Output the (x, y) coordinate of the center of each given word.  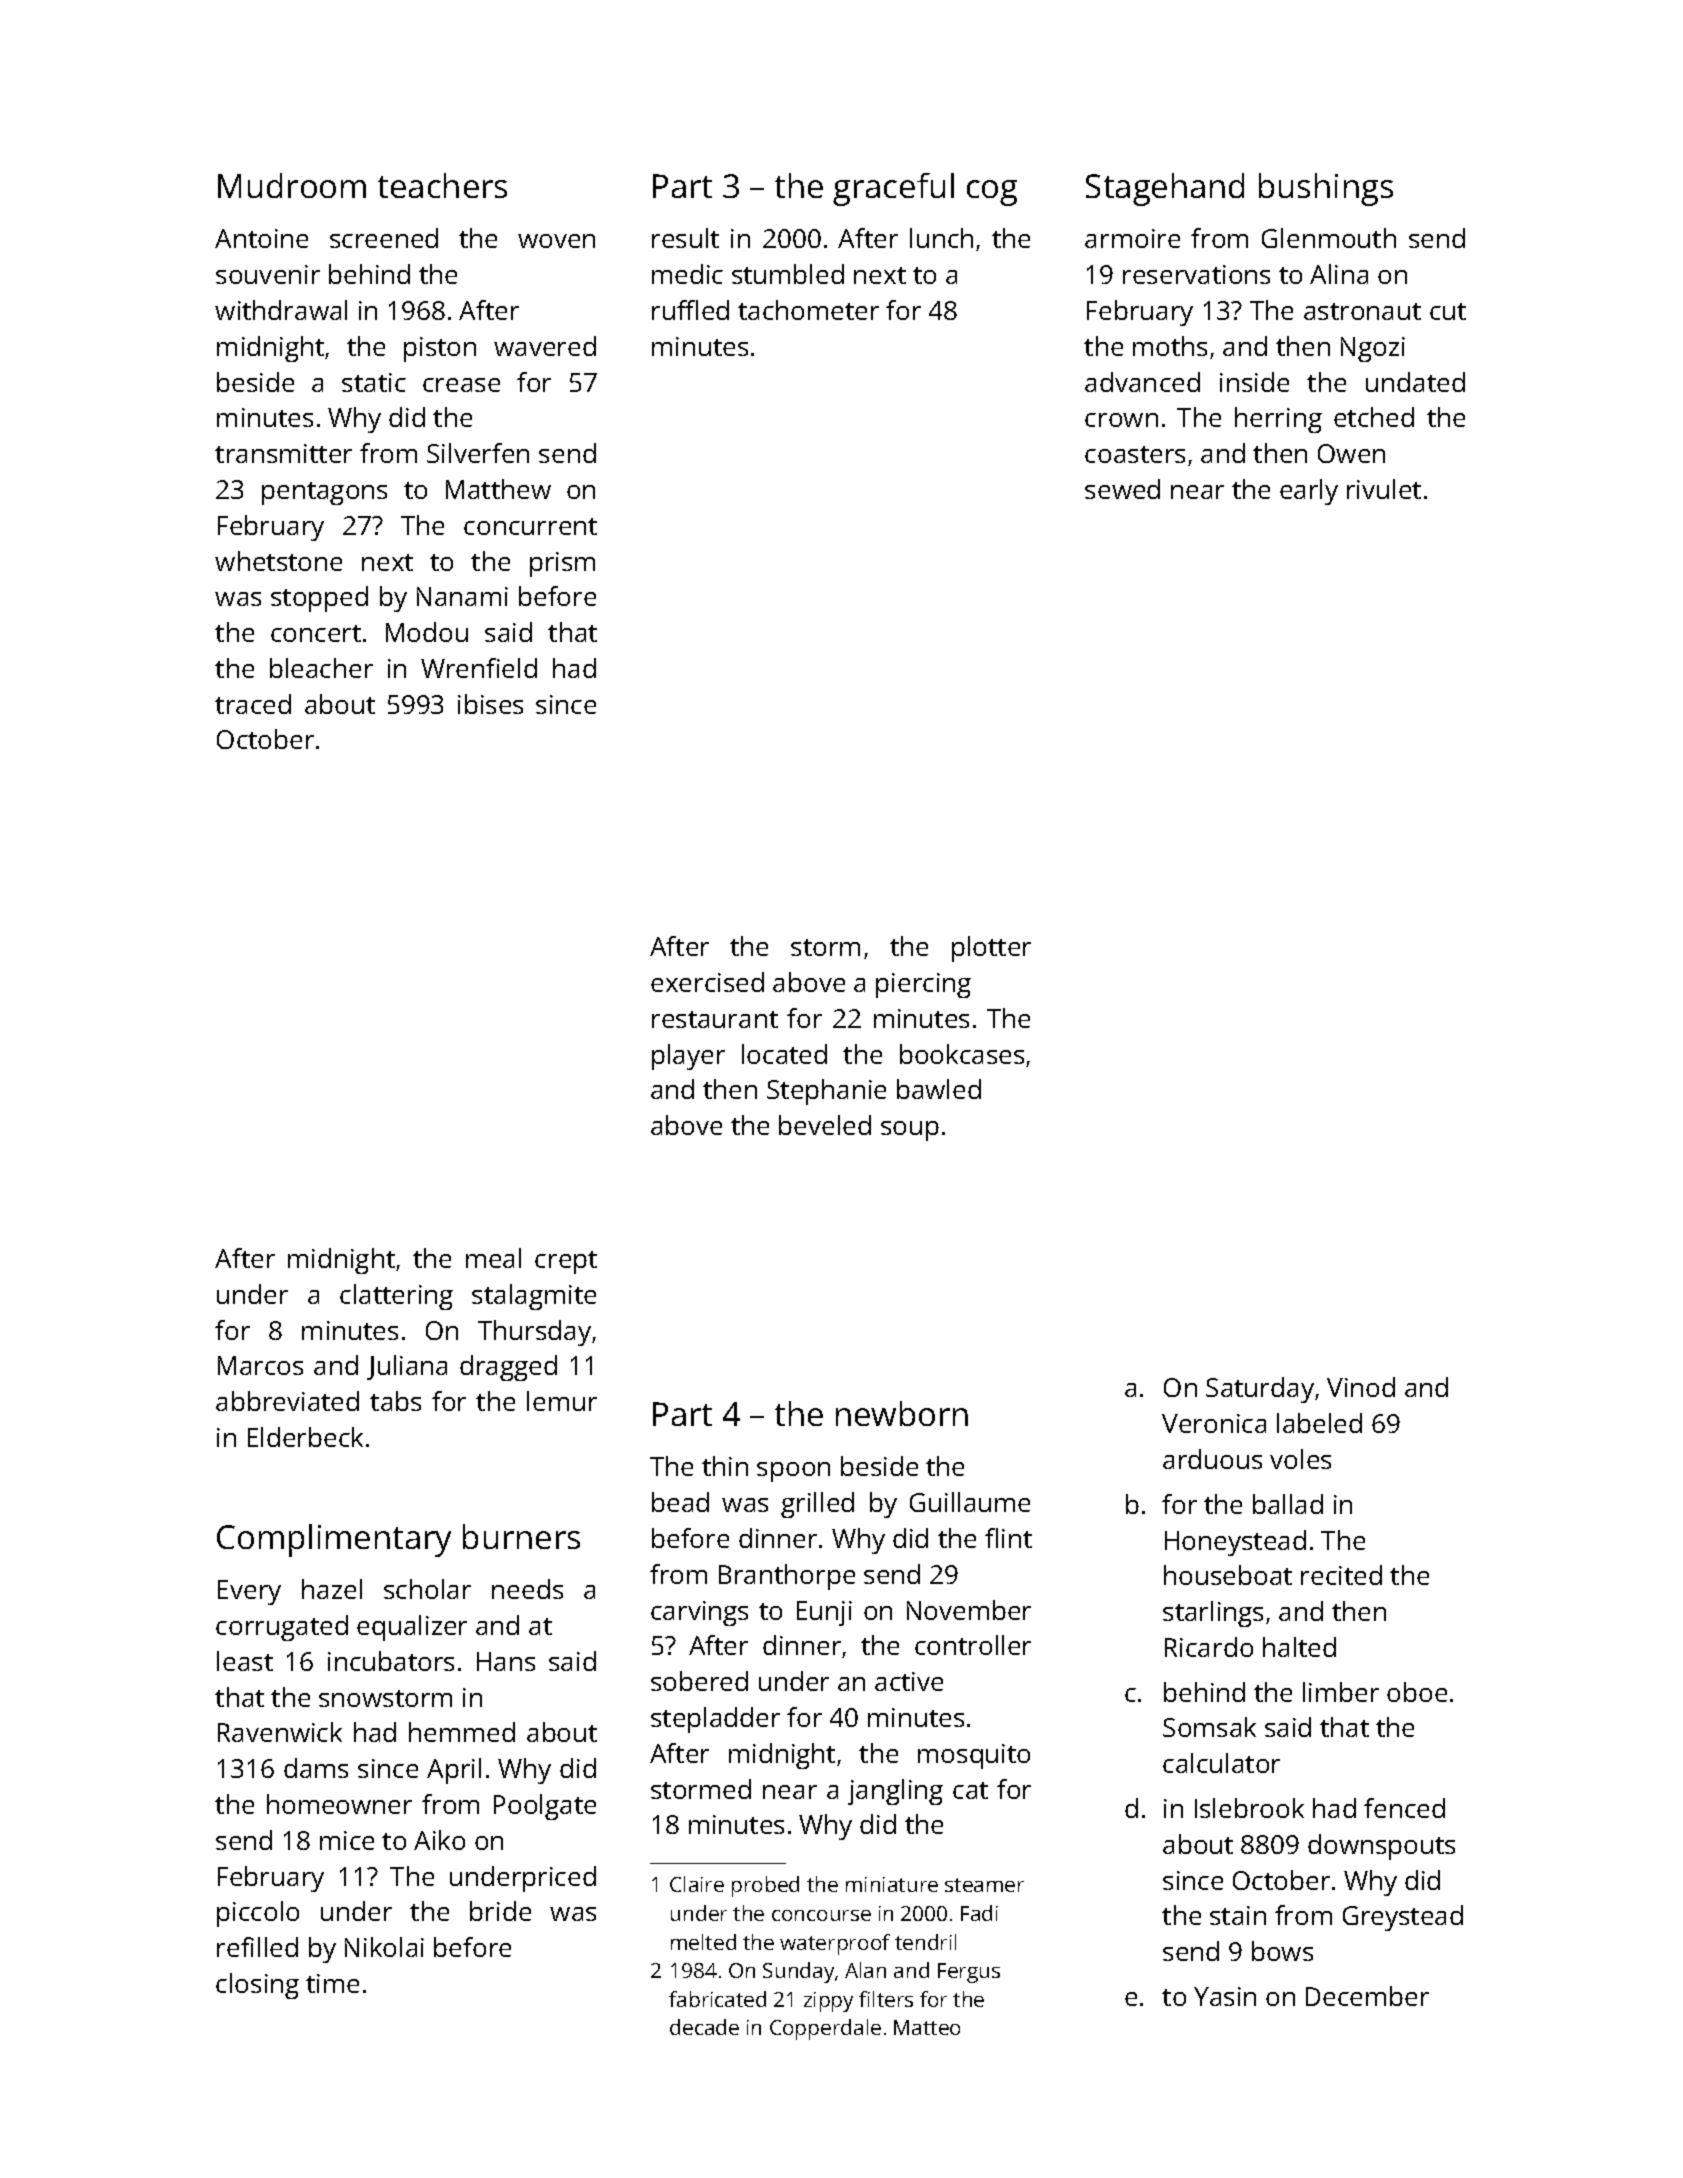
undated (1415, 382)
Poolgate (545, 1807)
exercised (707, 982)
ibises (490, 704)
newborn (902, 1413)
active (909, 1681)
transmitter (283, 453)
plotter (991, 949)
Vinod (1361, 1387)
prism (562, 564)
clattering (396, 1297)
